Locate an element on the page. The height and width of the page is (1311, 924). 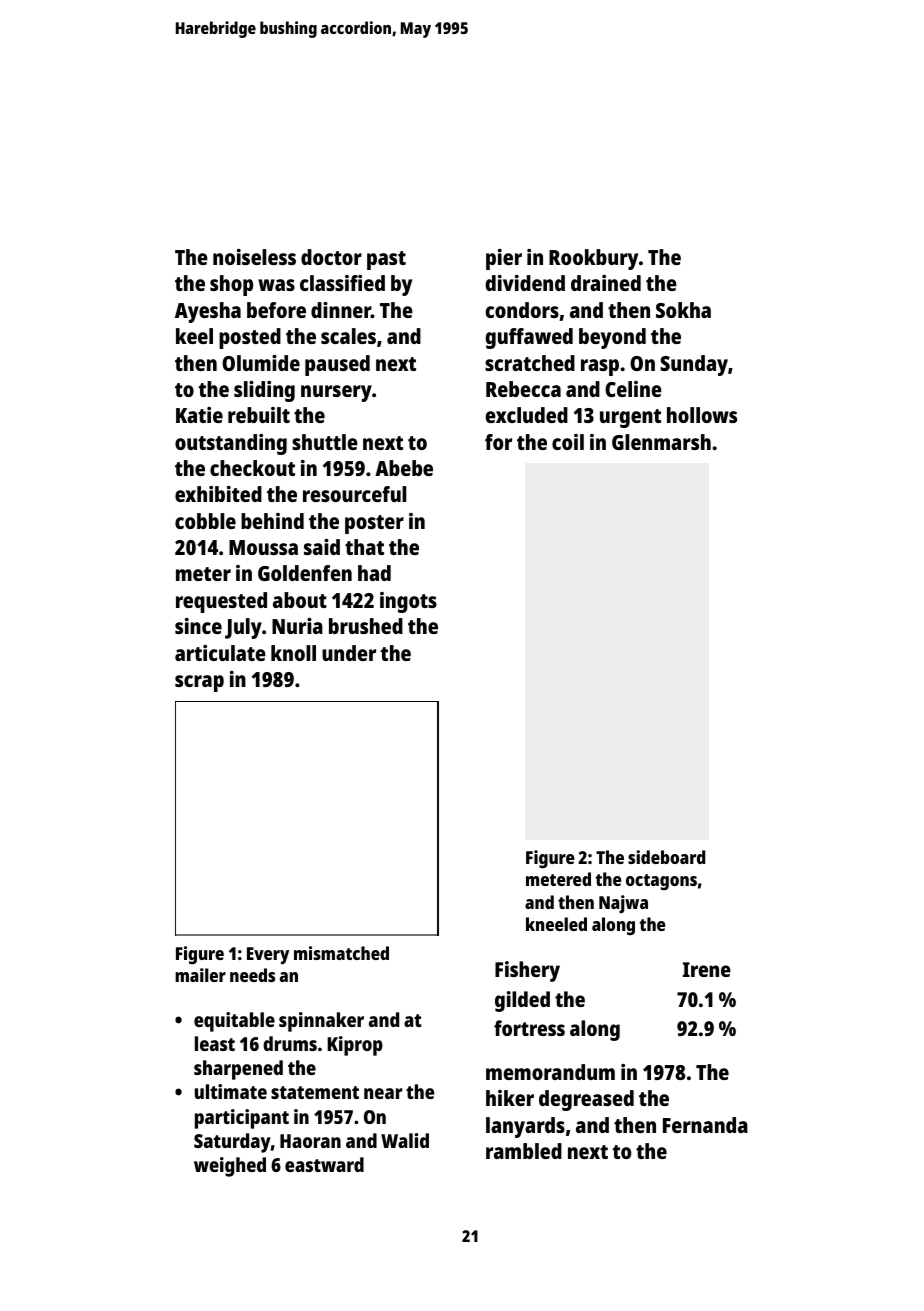
eastward is located at coordinates (324, 1164).
